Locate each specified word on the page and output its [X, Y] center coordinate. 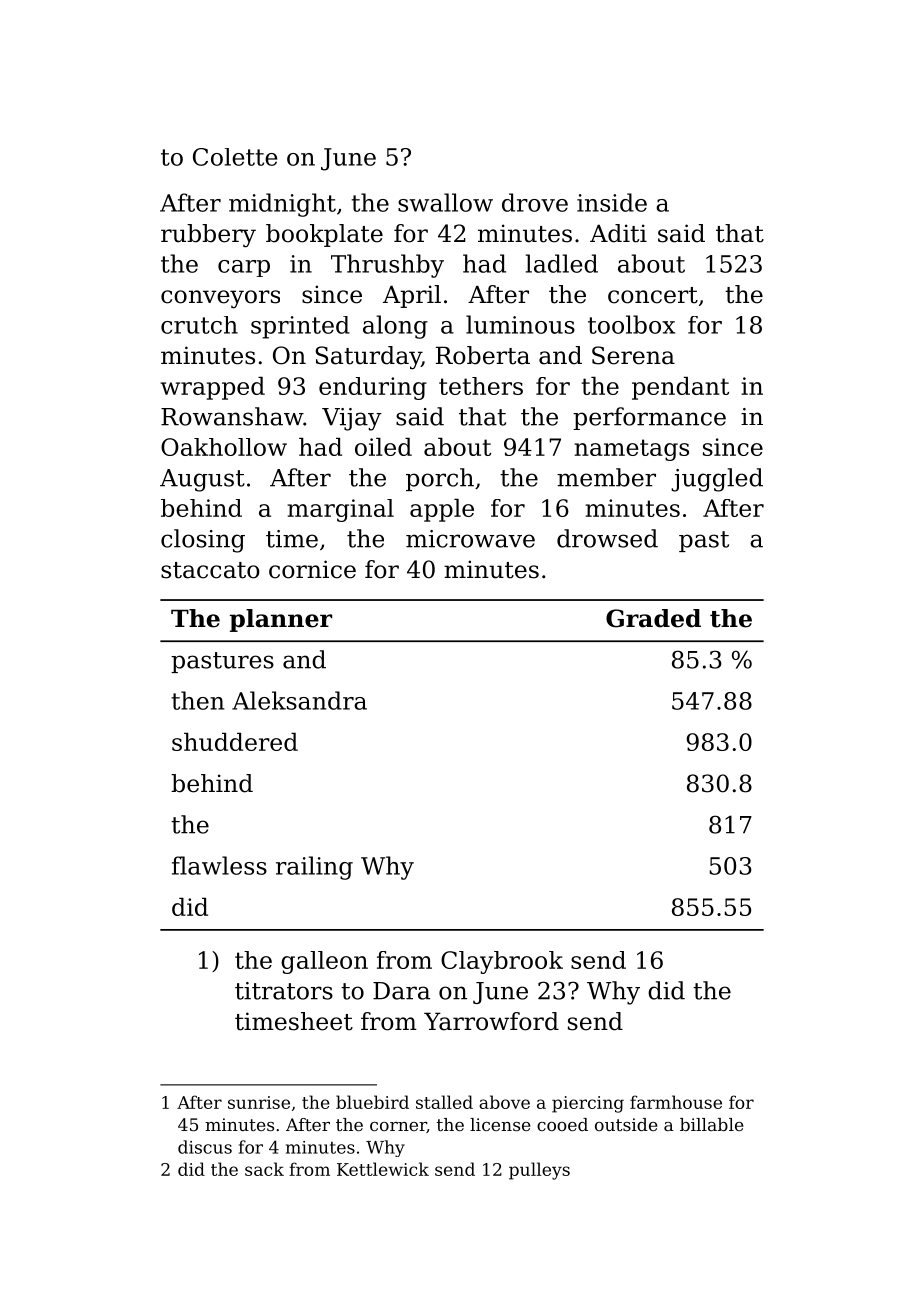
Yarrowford [491, 1021]
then [198, 700]
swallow [445, 202]
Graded [653, 618]
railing [314, 868]
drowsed [607, 538]
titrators [284, 991]
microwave [470, 539]
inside [612, 202]
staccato [210, 570]
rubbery [208, 235]
